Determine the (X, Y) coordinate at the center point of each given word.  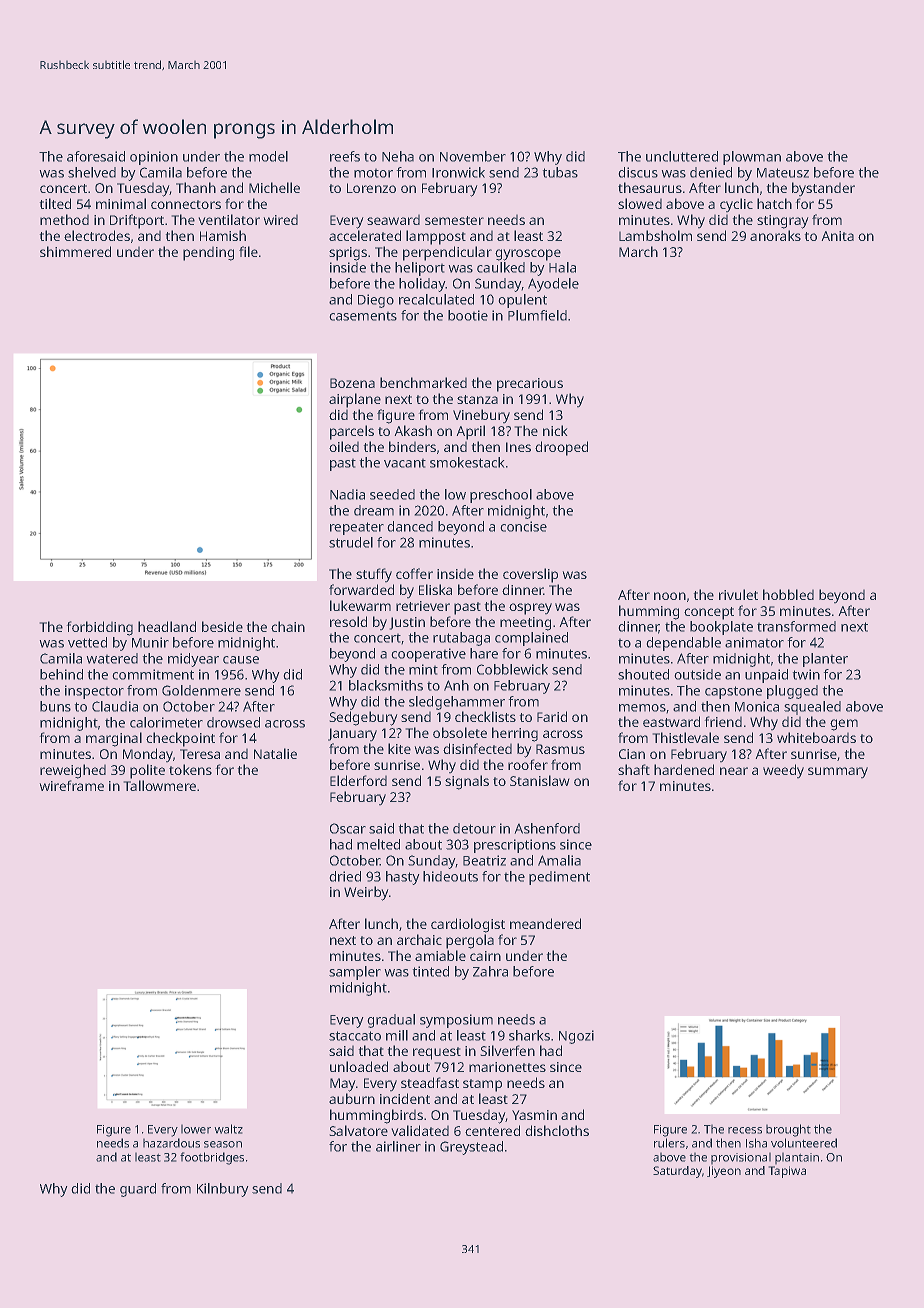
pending (208, 253)
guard (138, 1190)
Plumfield (537, 315)
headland (167, 626)
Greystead (471, 1148)
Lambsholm (655, 235)
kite (399, 748)
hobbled (788, 594)
